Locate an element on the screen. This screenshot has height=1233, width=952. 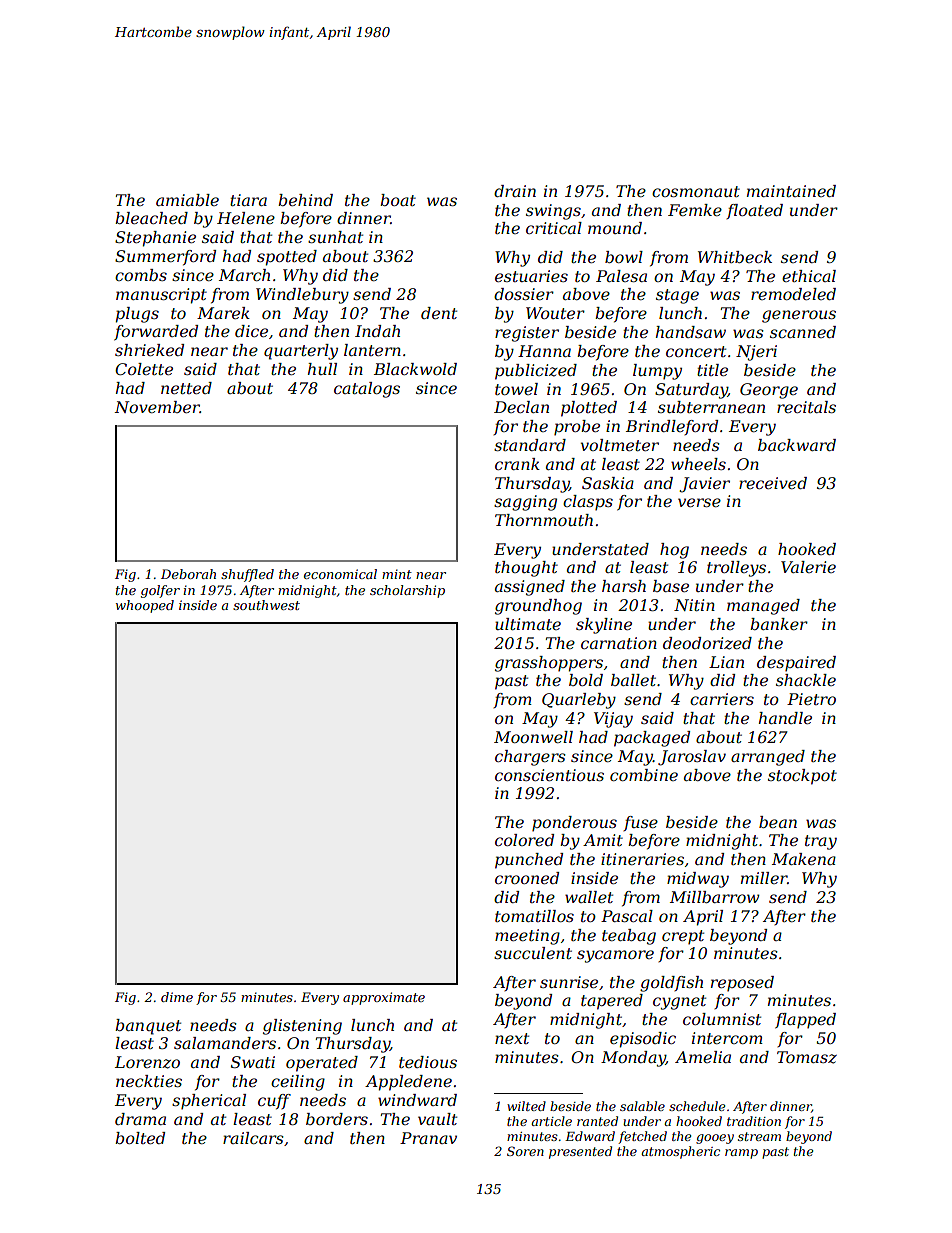
Valerie is located at coordinates (808, 567).
